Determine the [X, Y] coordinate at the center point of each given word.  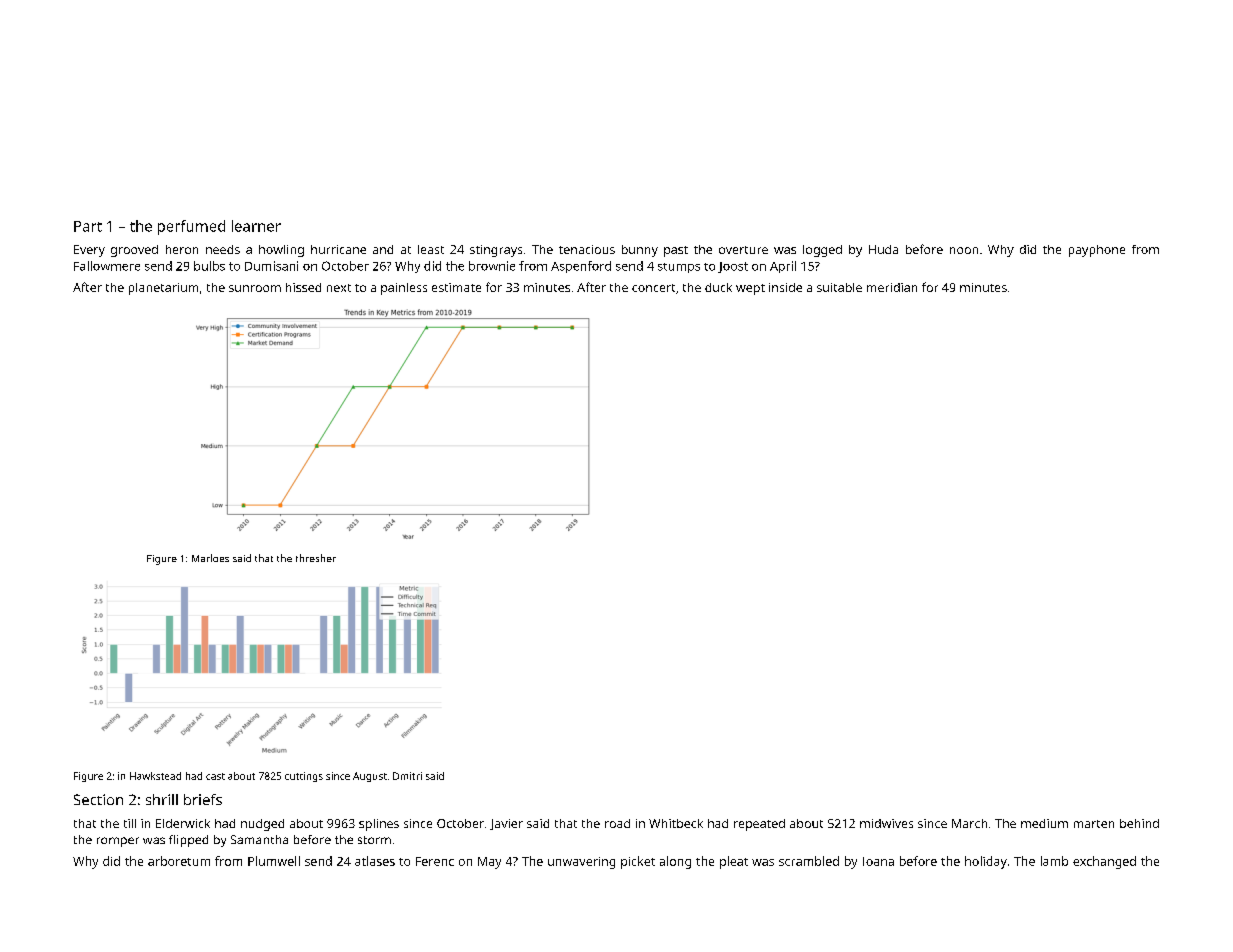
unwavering [581, 863]
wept [750, 289]
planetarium [163, 289]
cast [215, 776]
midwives [886, 823]
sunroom [255, 288]
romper [118, 842]
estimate [456, 287]
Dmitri [407, 776]
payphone [1097, 251]
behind [1139, 823]
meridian [892, 287]
